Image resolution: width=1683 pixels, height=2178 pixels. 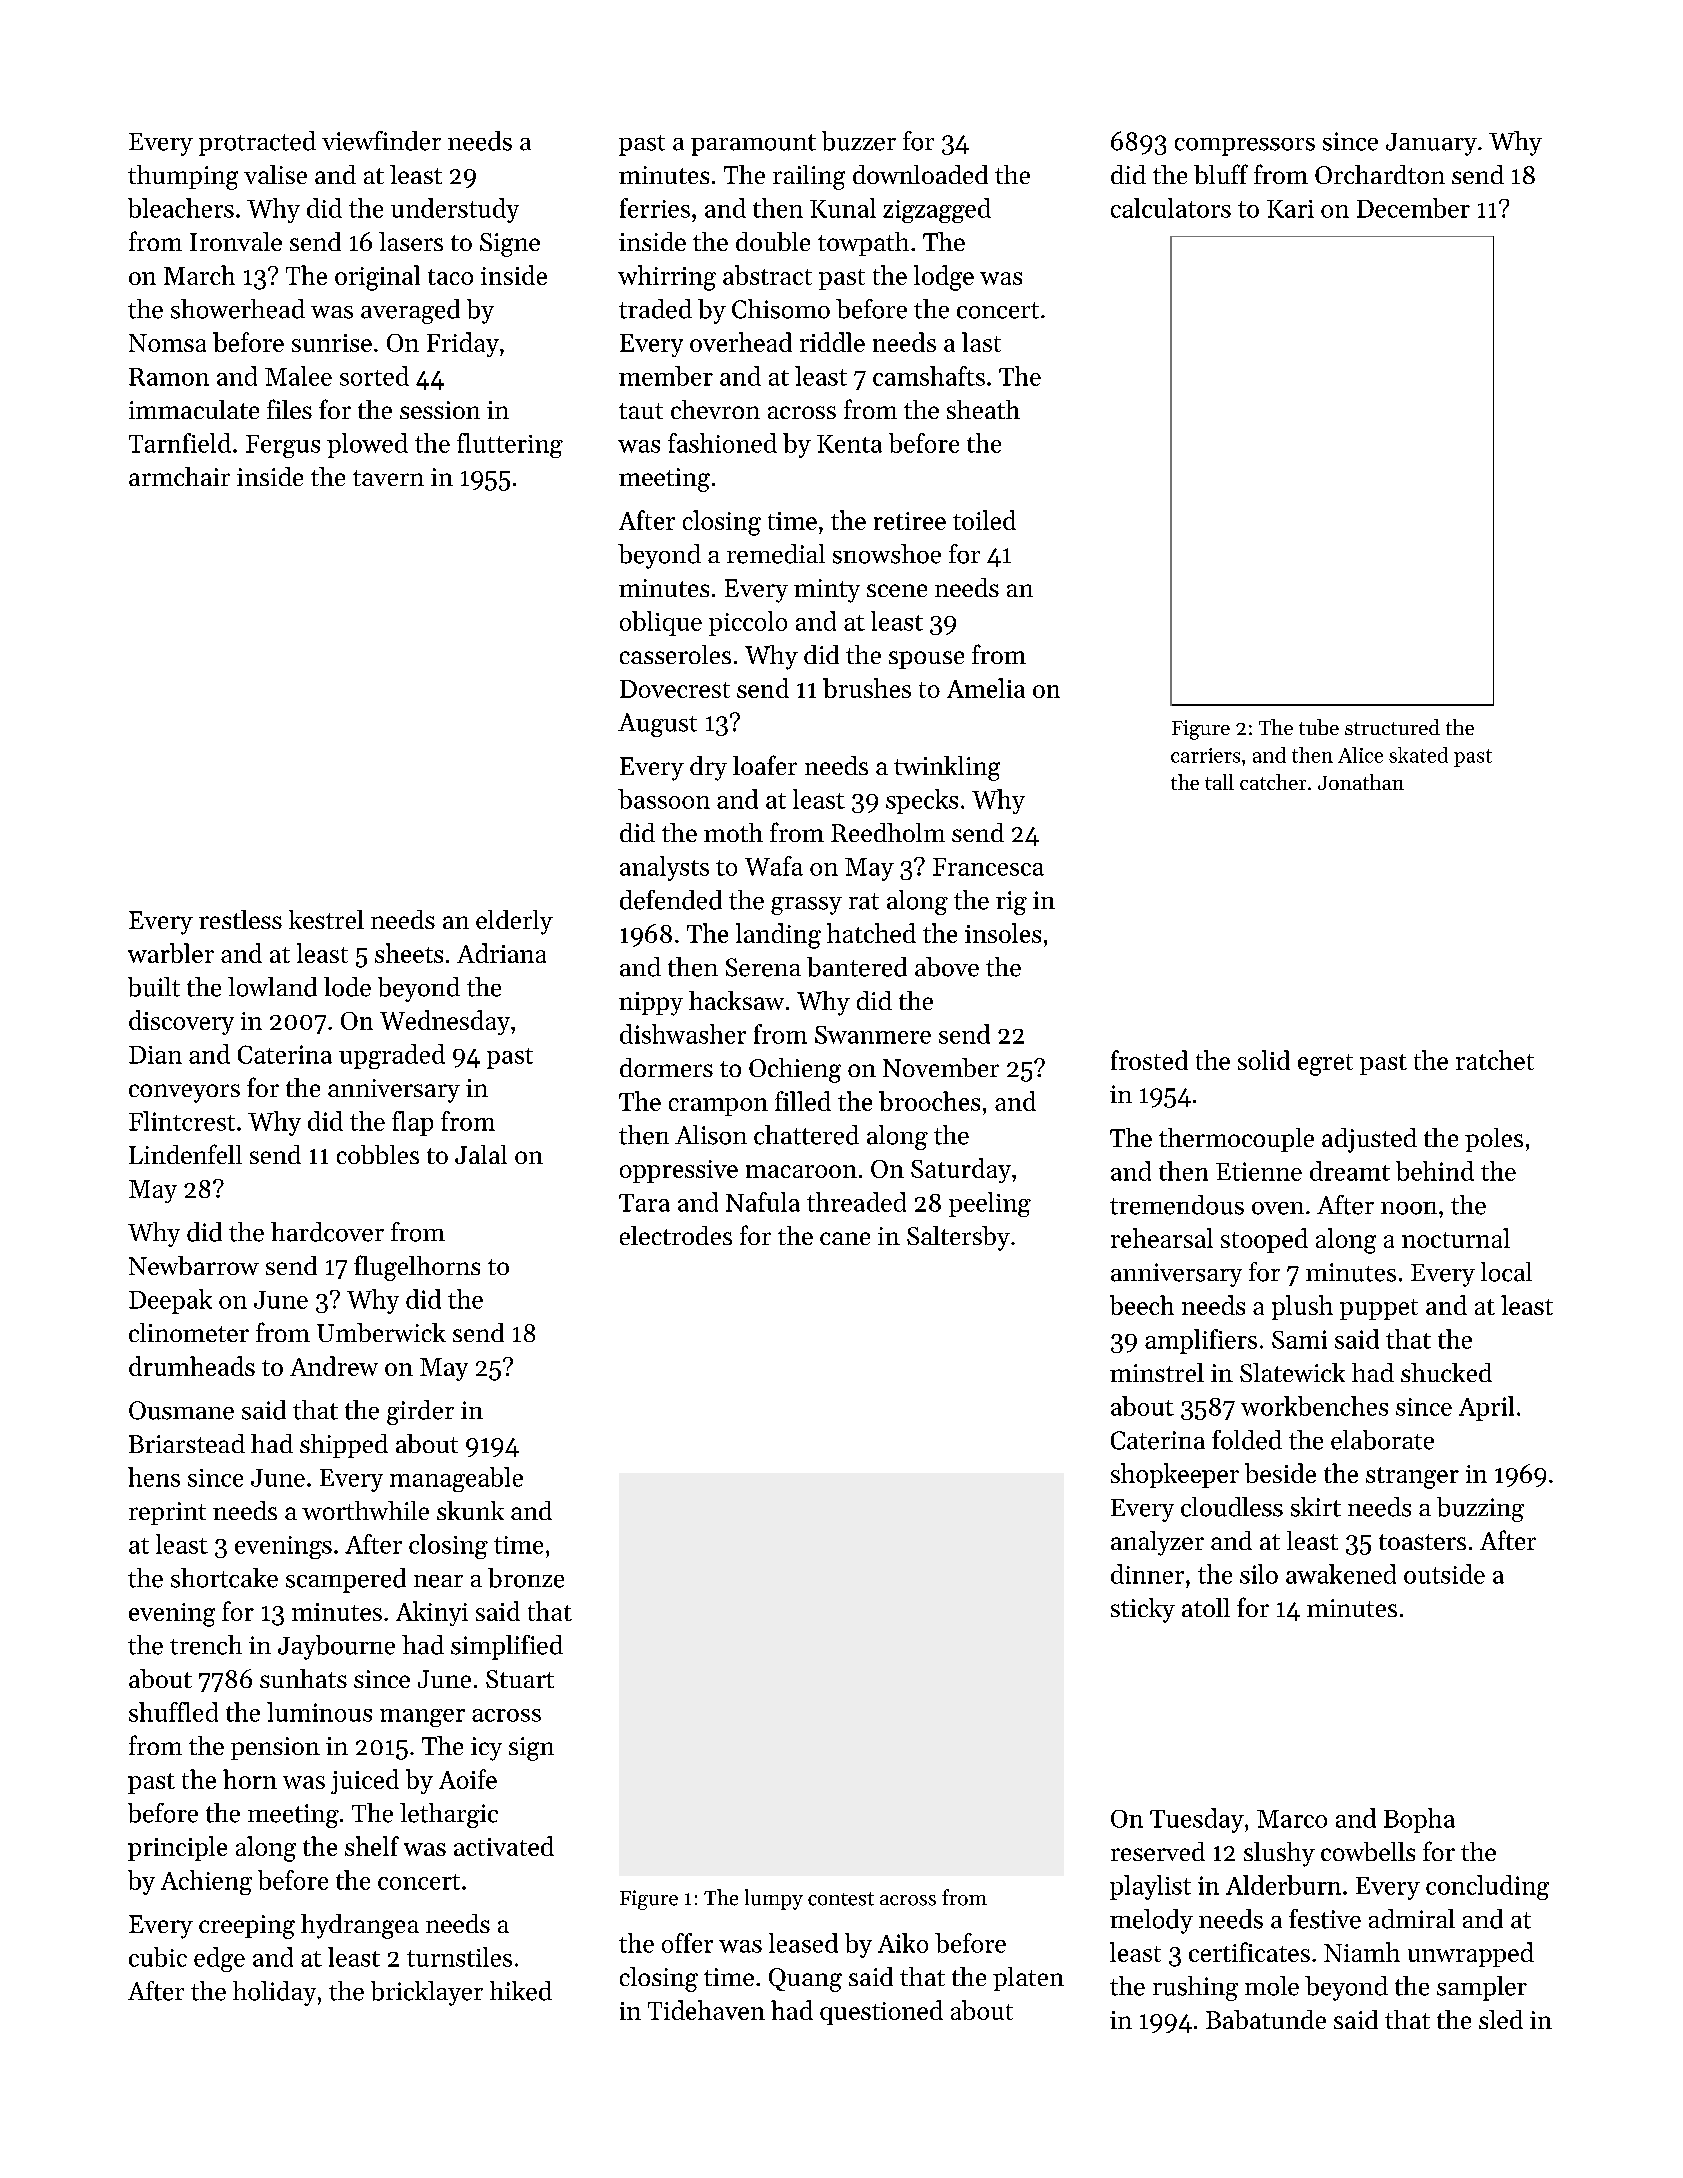 What do you see at coordinates (274, 1993) in the page?
I see `holiday` at bounding box center [274, 1993].
